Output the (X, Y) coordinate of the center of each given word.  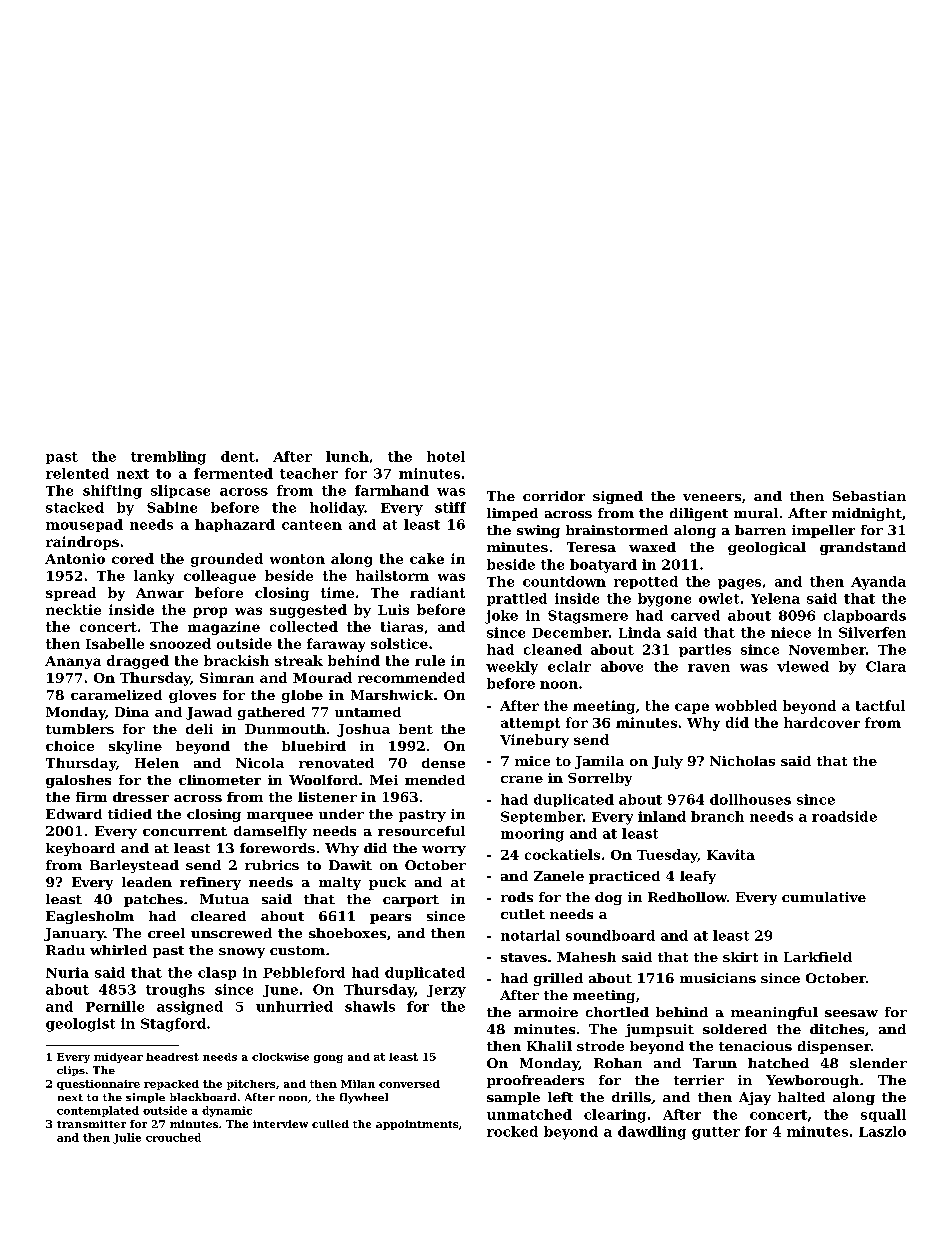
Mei (384, 780)
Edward (74, 814)
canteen (312, 525)
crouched (173, 1137)
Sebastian (869, 496)
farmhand (392, 490)
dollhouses (750, 799)
